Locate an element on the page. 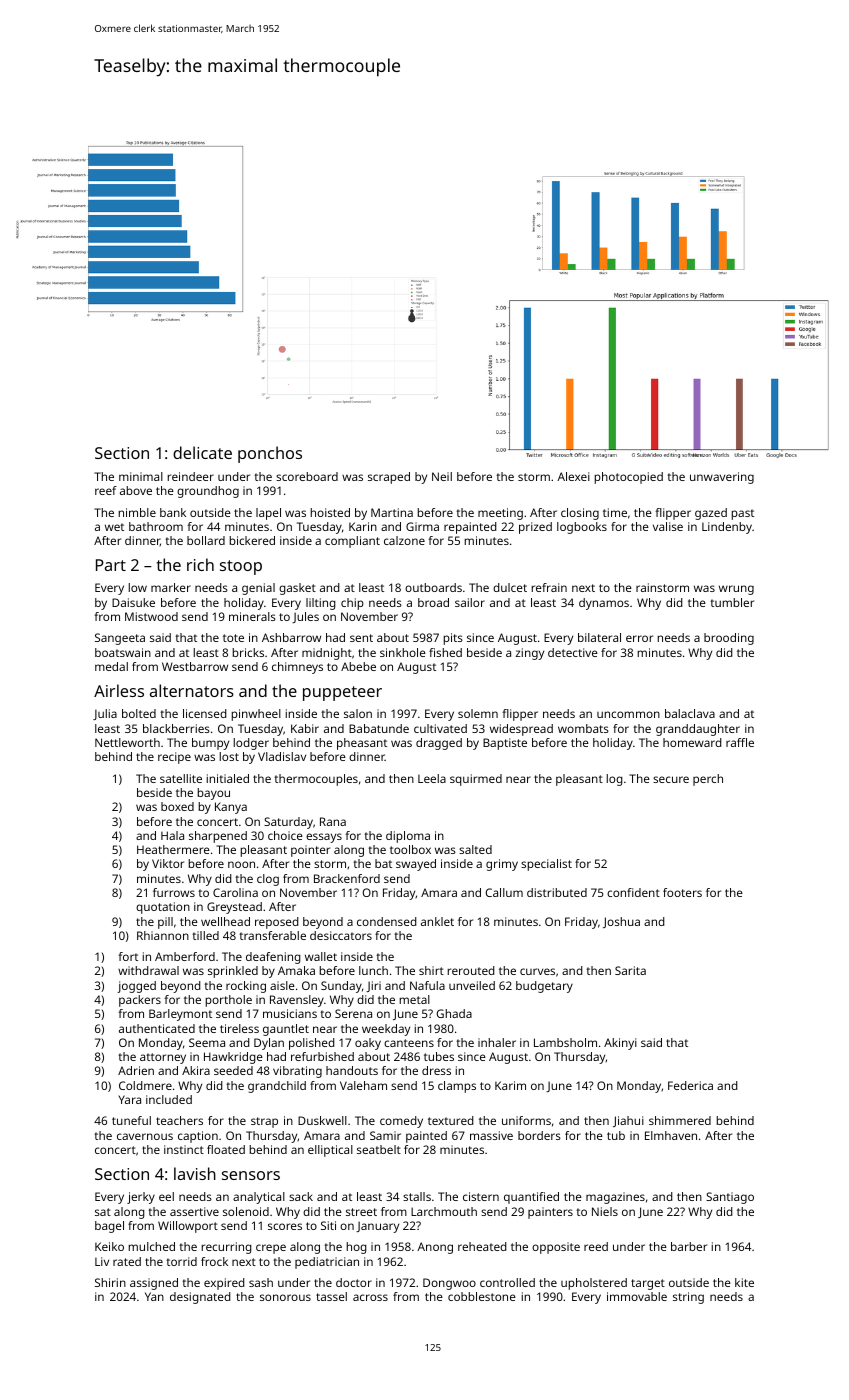 This page has width=849, height=1400. brooding is located at coordinates (729, 639).
